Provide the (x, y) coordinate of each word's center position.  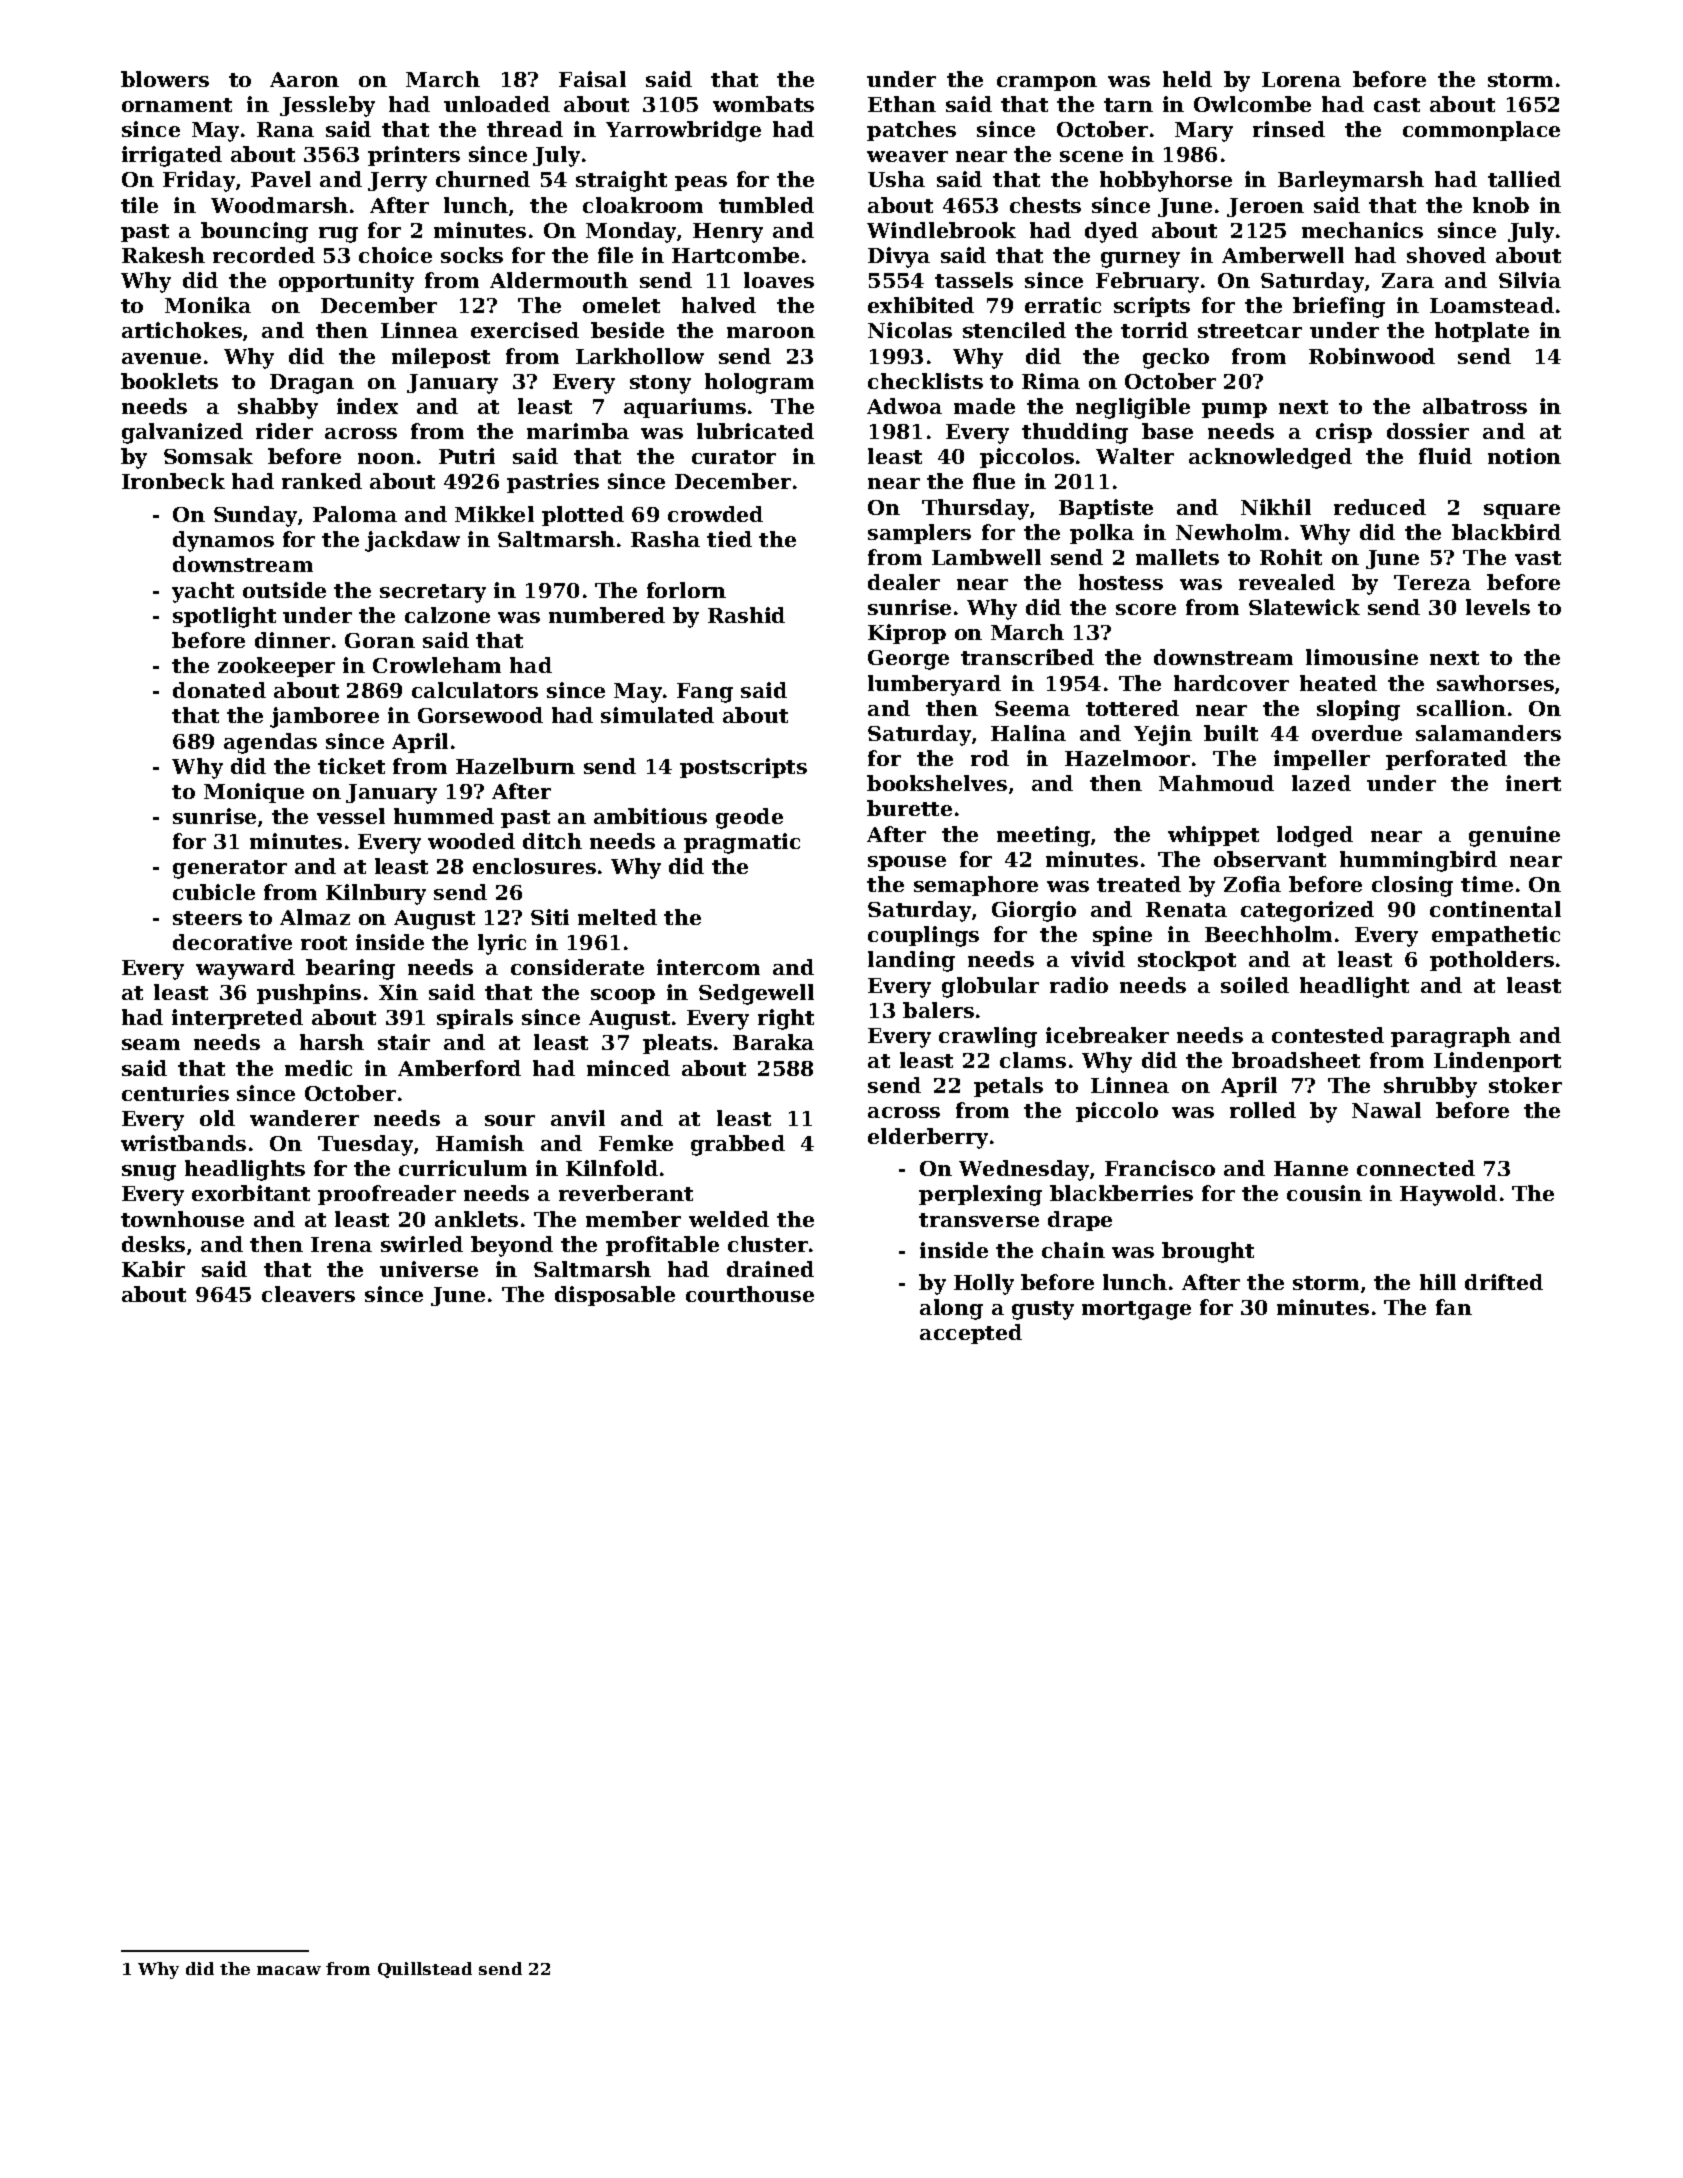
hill (1438, 1282)
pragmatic (742, 843)
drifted (1504, 1282)
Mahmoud (1216, 783)
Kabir (153, 1269)
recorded (264, 255)
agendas (270, 743)
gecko (1176, 358)
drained (770, 1269)
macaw (289, 1970)
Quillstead (425, 1970)
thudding (1075, 433)
